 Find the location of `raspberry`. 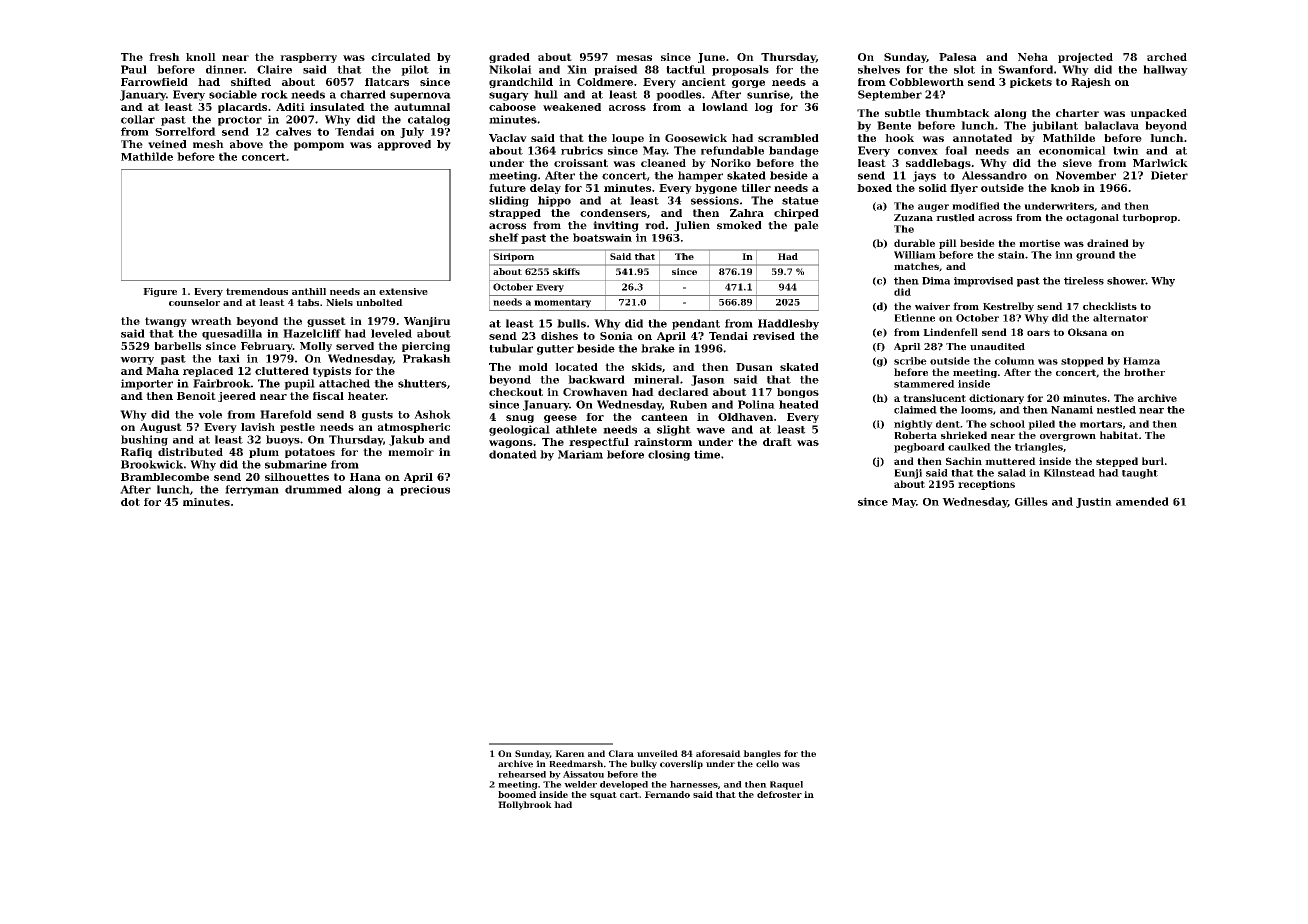

raspberry is located at coordinates (308, 58).
